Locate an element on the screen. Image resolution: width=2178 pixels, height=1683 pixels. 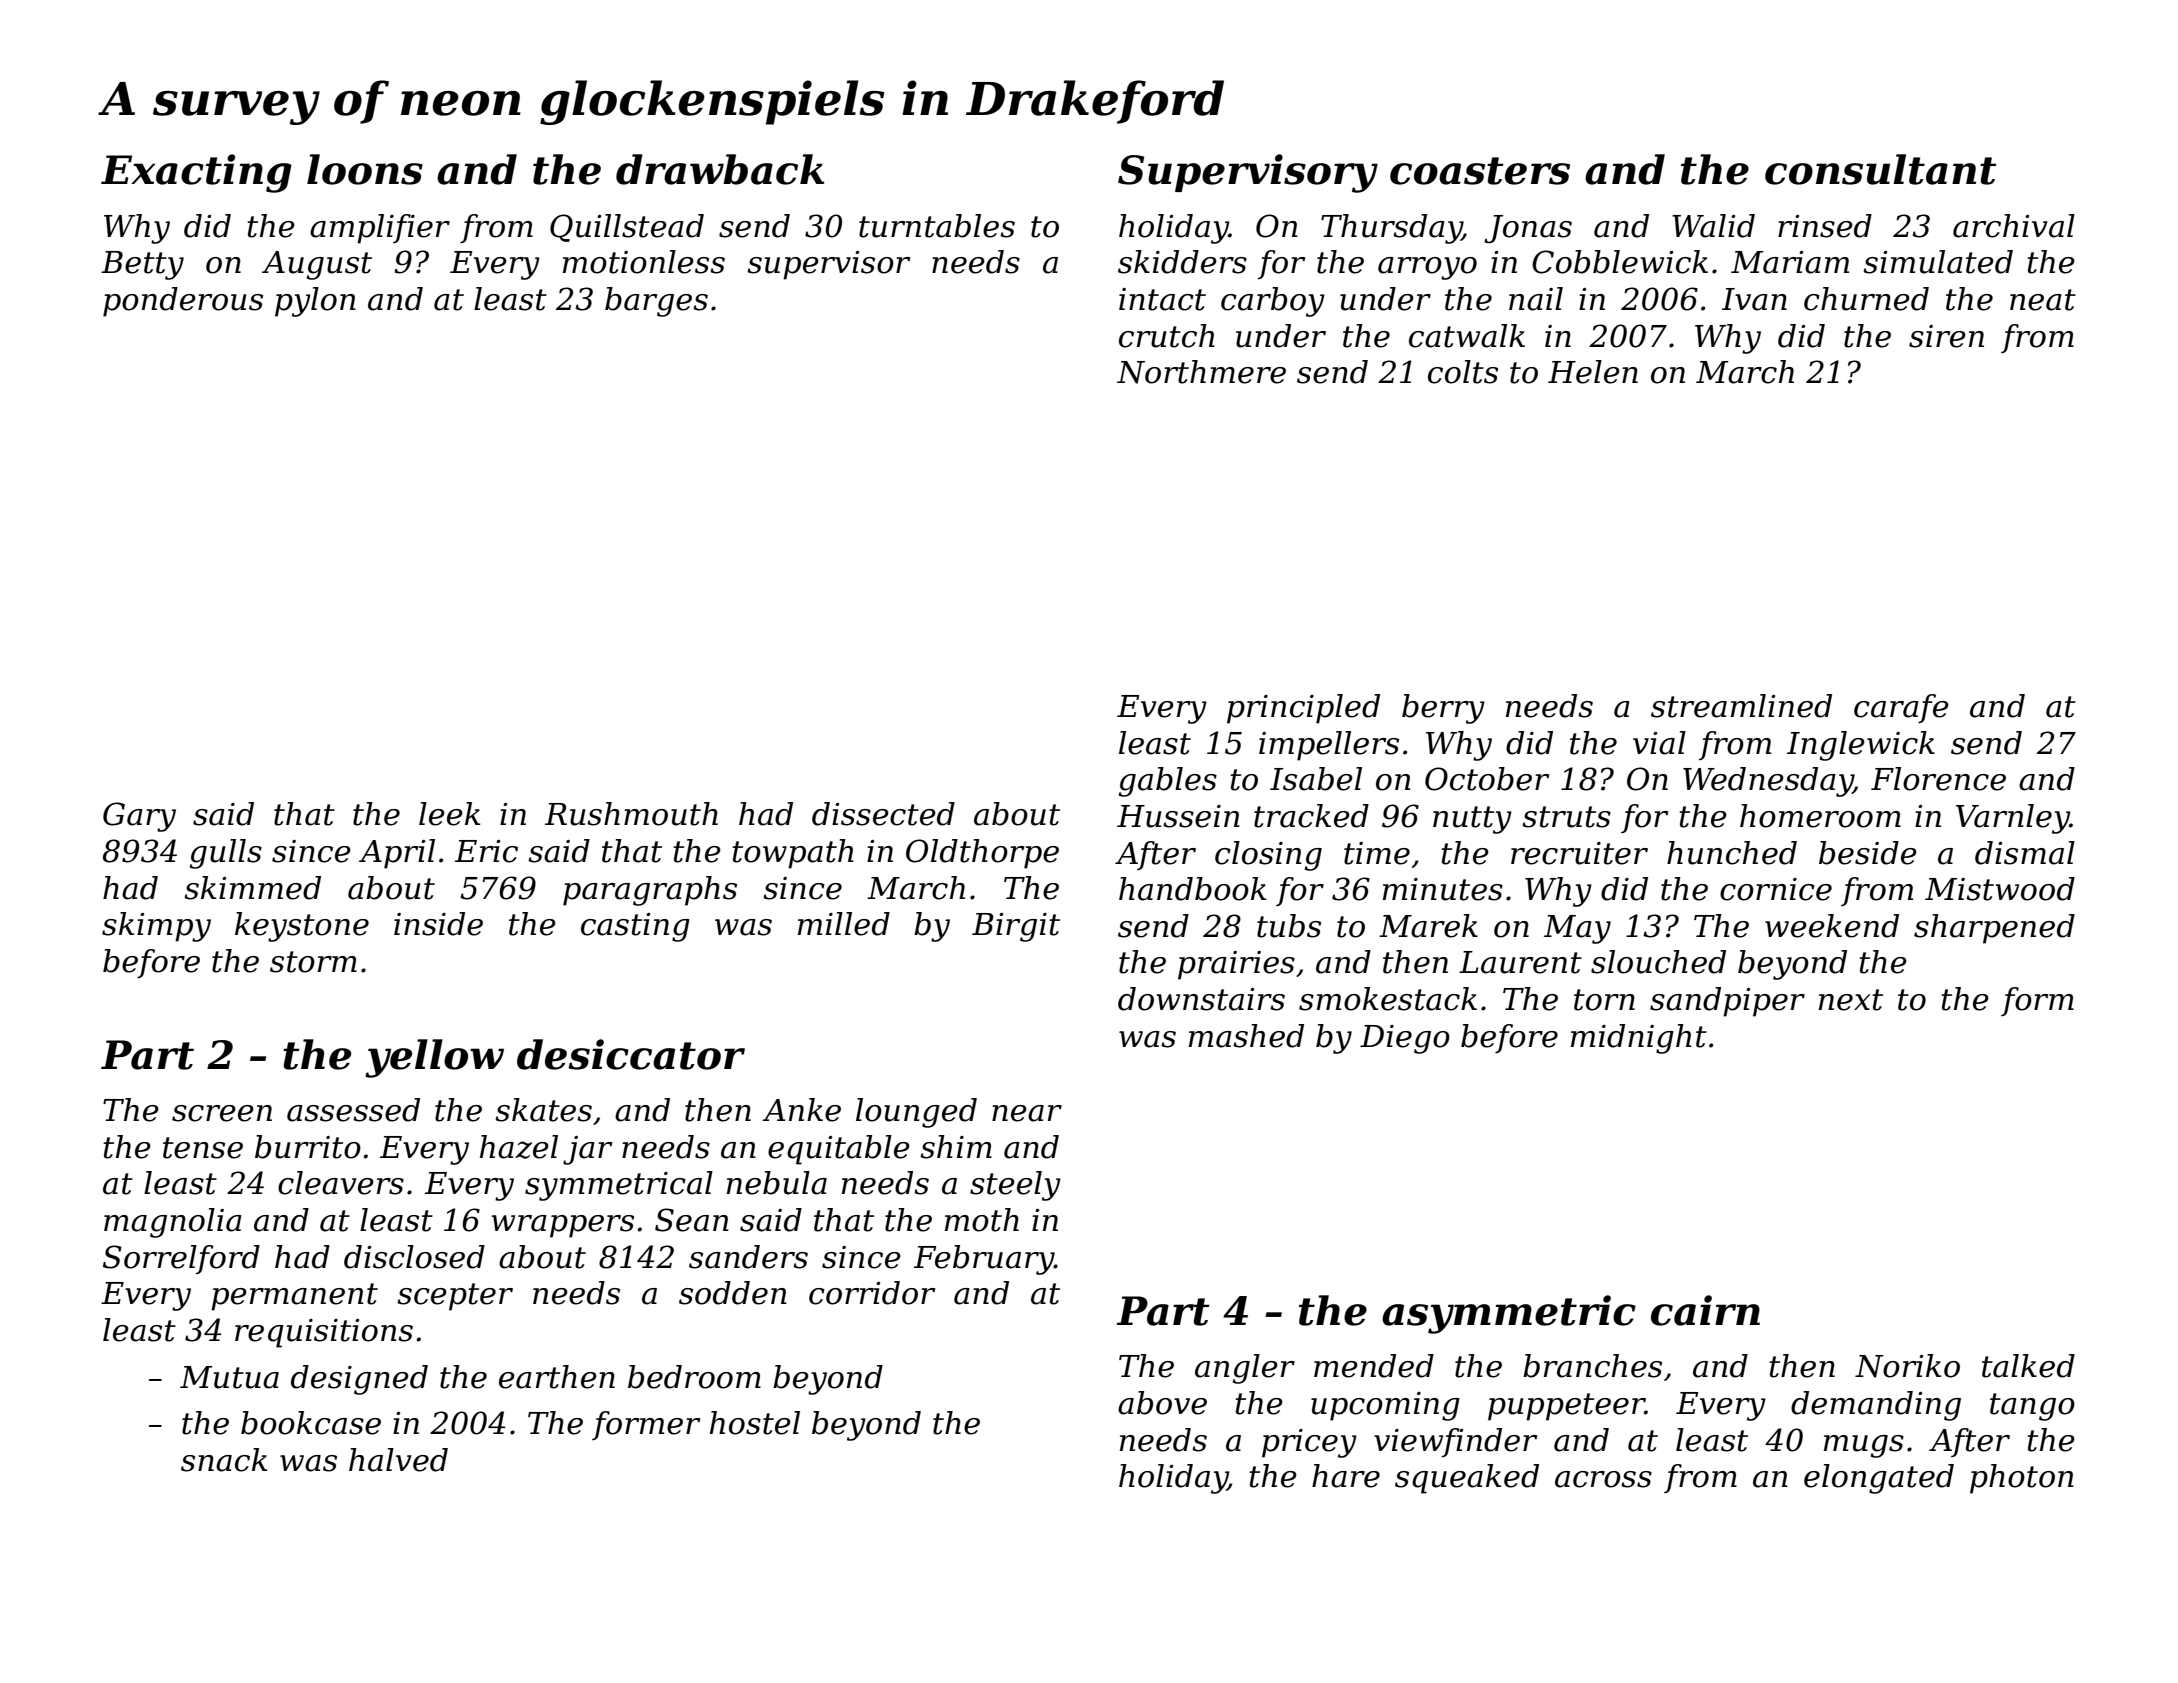
sandpiper is located at coordinates (1727, 1002).
